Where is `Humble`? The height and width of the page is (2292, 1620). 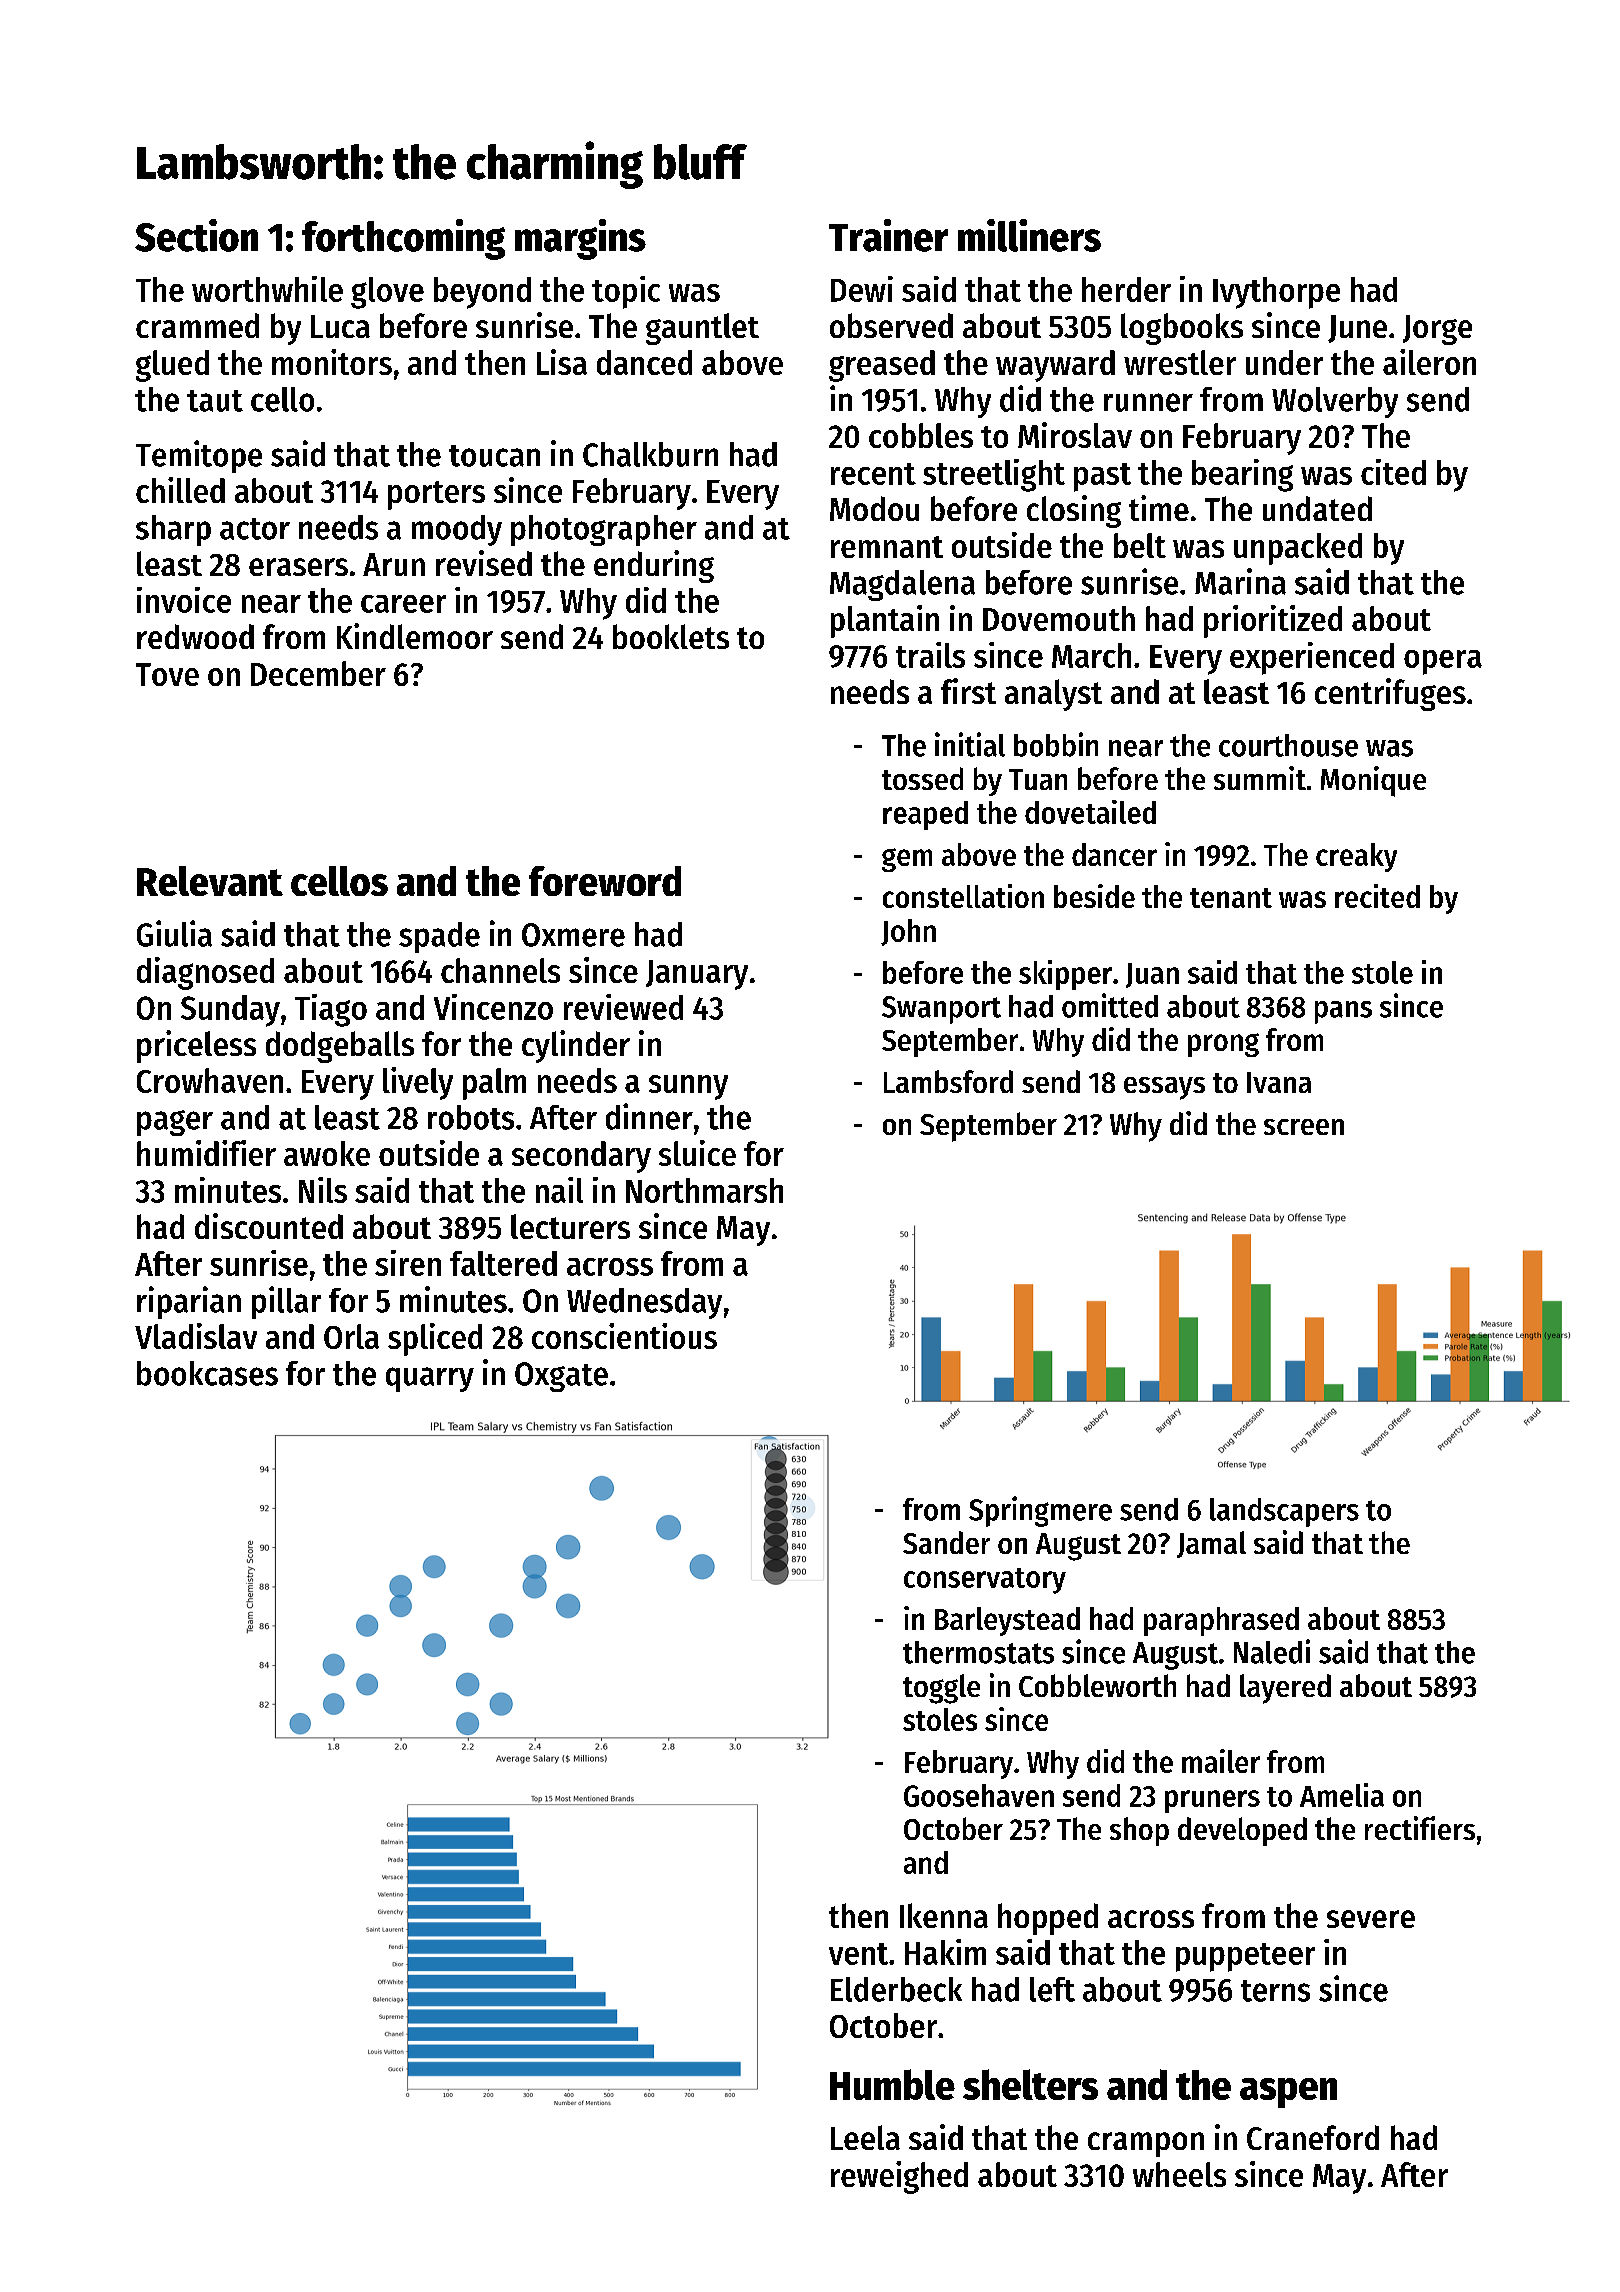 Humble is located at coordinates (892, 2084).
